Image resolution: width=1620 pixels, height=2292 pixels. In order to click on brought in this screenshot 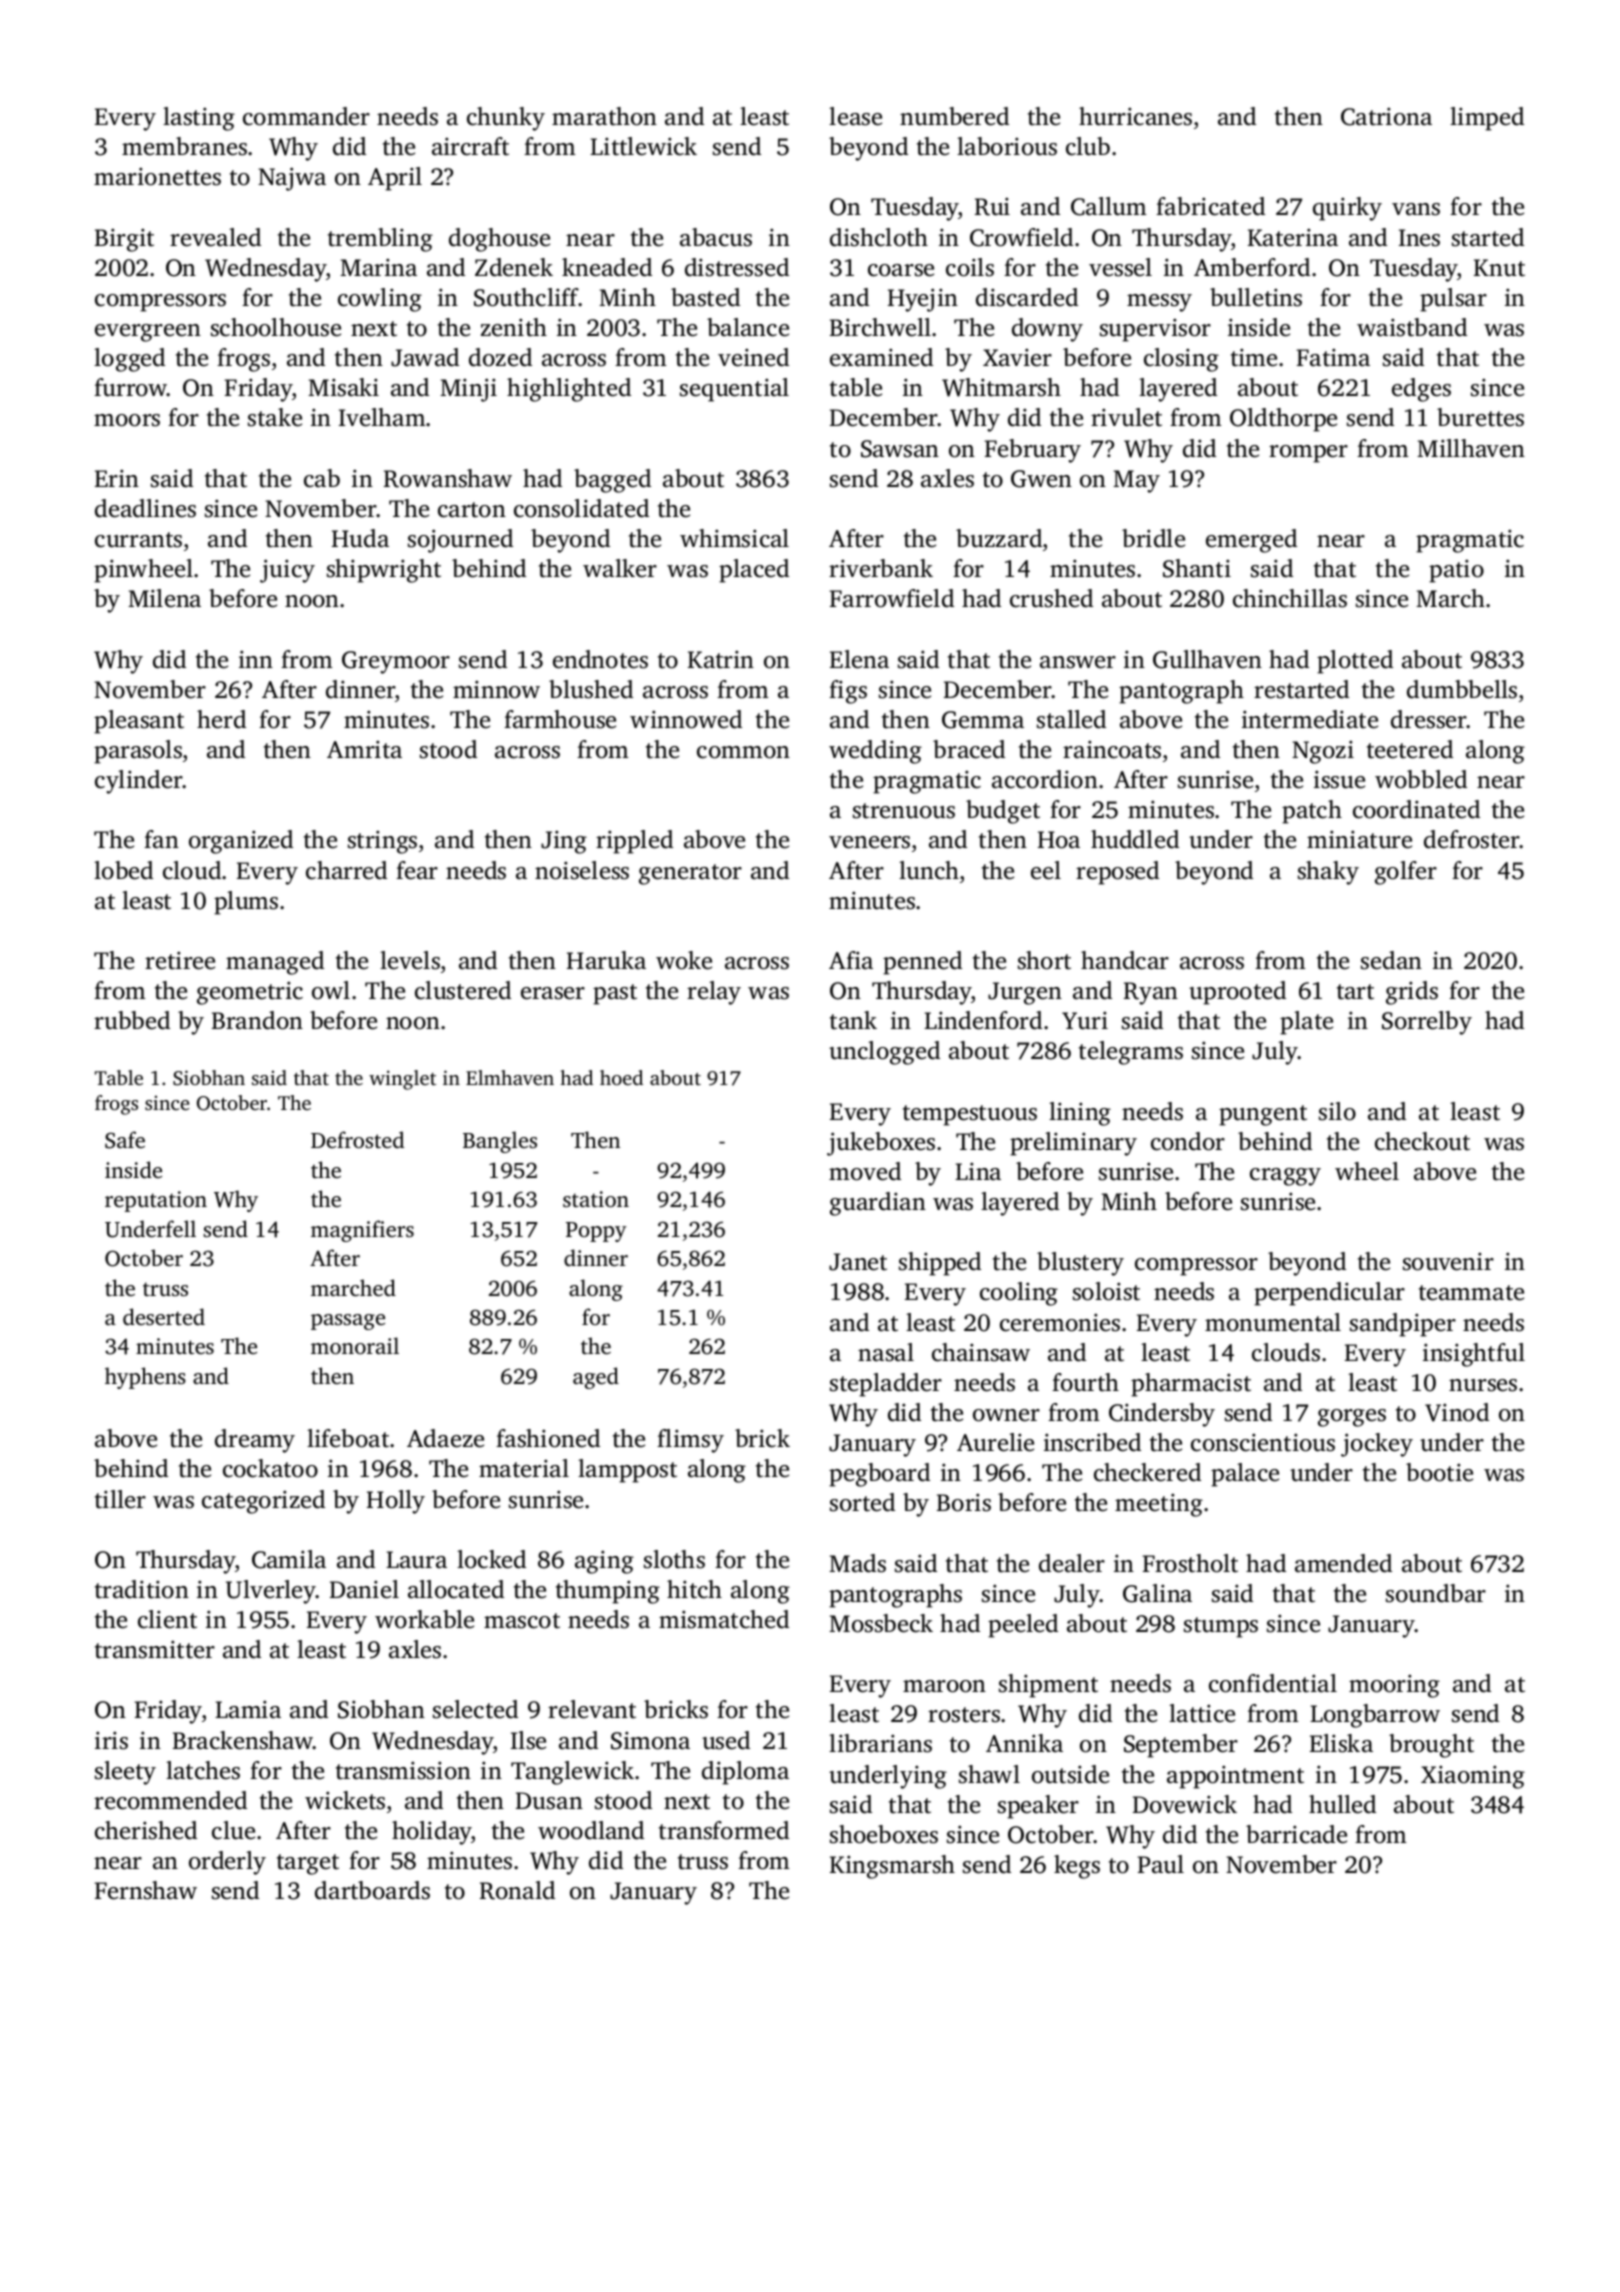, I will do `click(1431, 1746)`.
